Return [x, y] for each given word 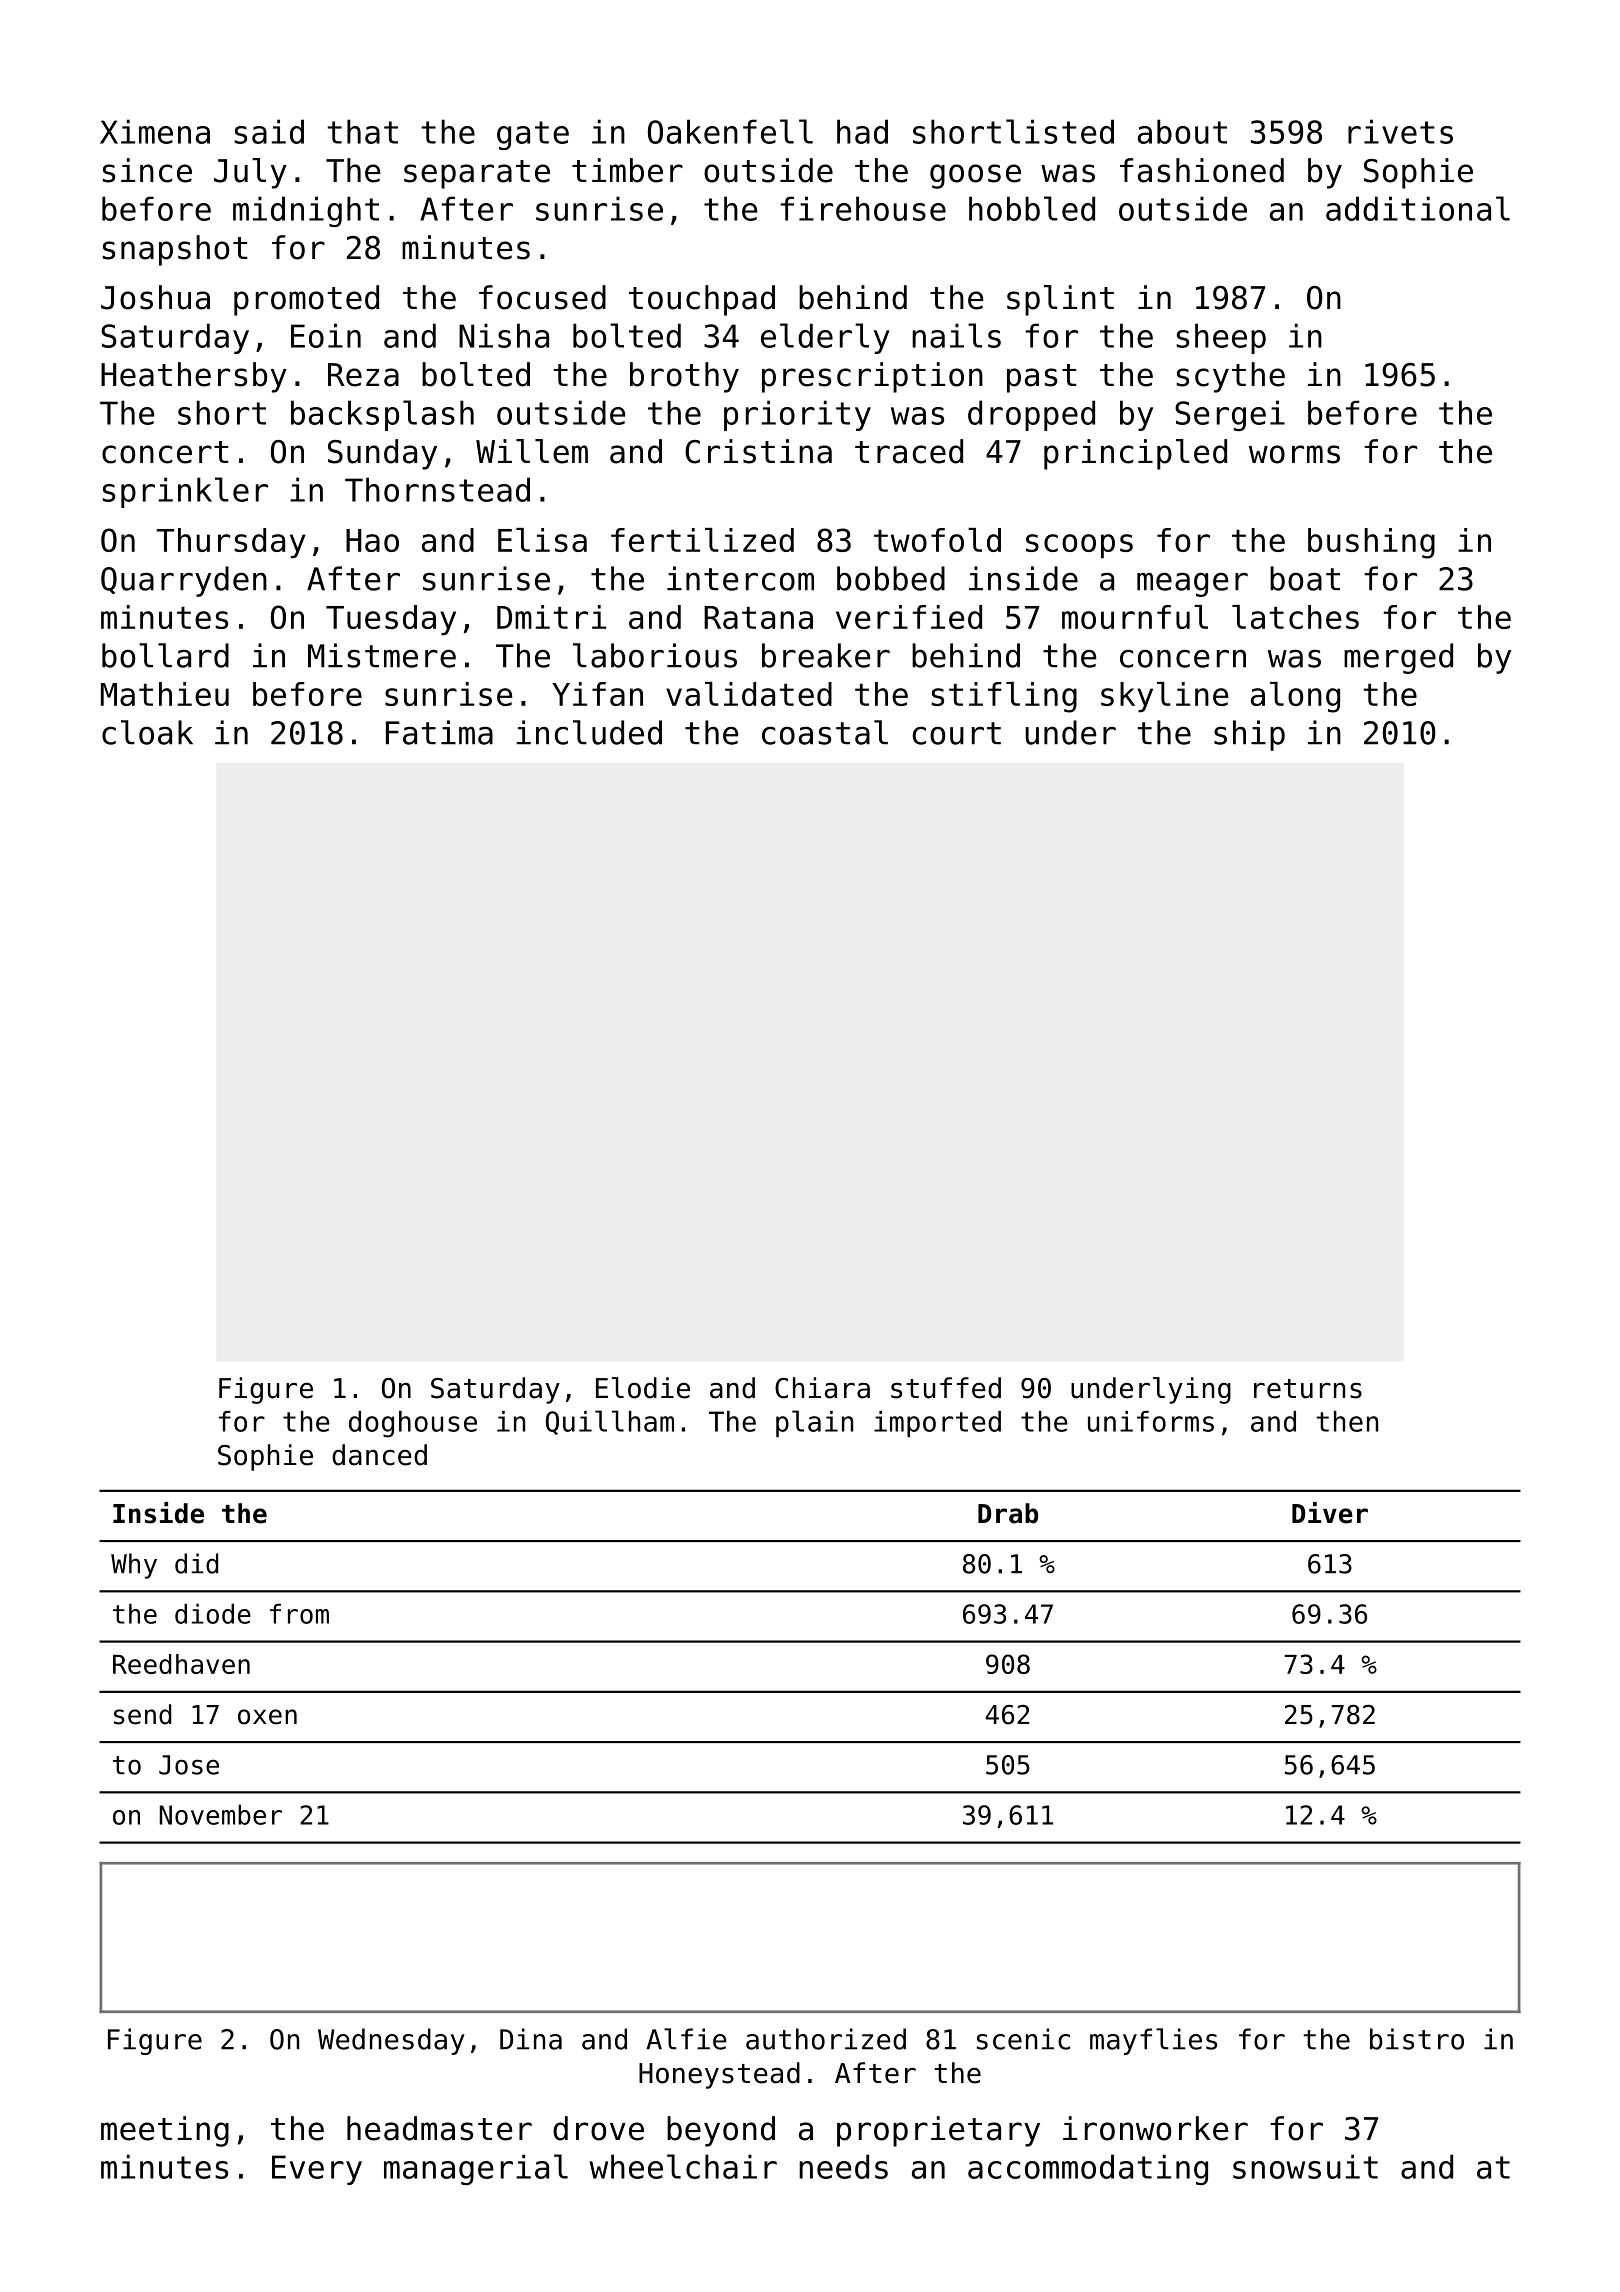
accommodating [1088, 2169]
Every [317, 2170]
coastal [825, 732]
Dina [531, 2039]
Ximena [155, 131]
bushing [1371, 543]
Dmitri [551, 617]
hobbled [1032, 208]
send [142, 1714]
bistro [1417, 2039]
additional [1418, 208]
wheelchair [683, 2166]
